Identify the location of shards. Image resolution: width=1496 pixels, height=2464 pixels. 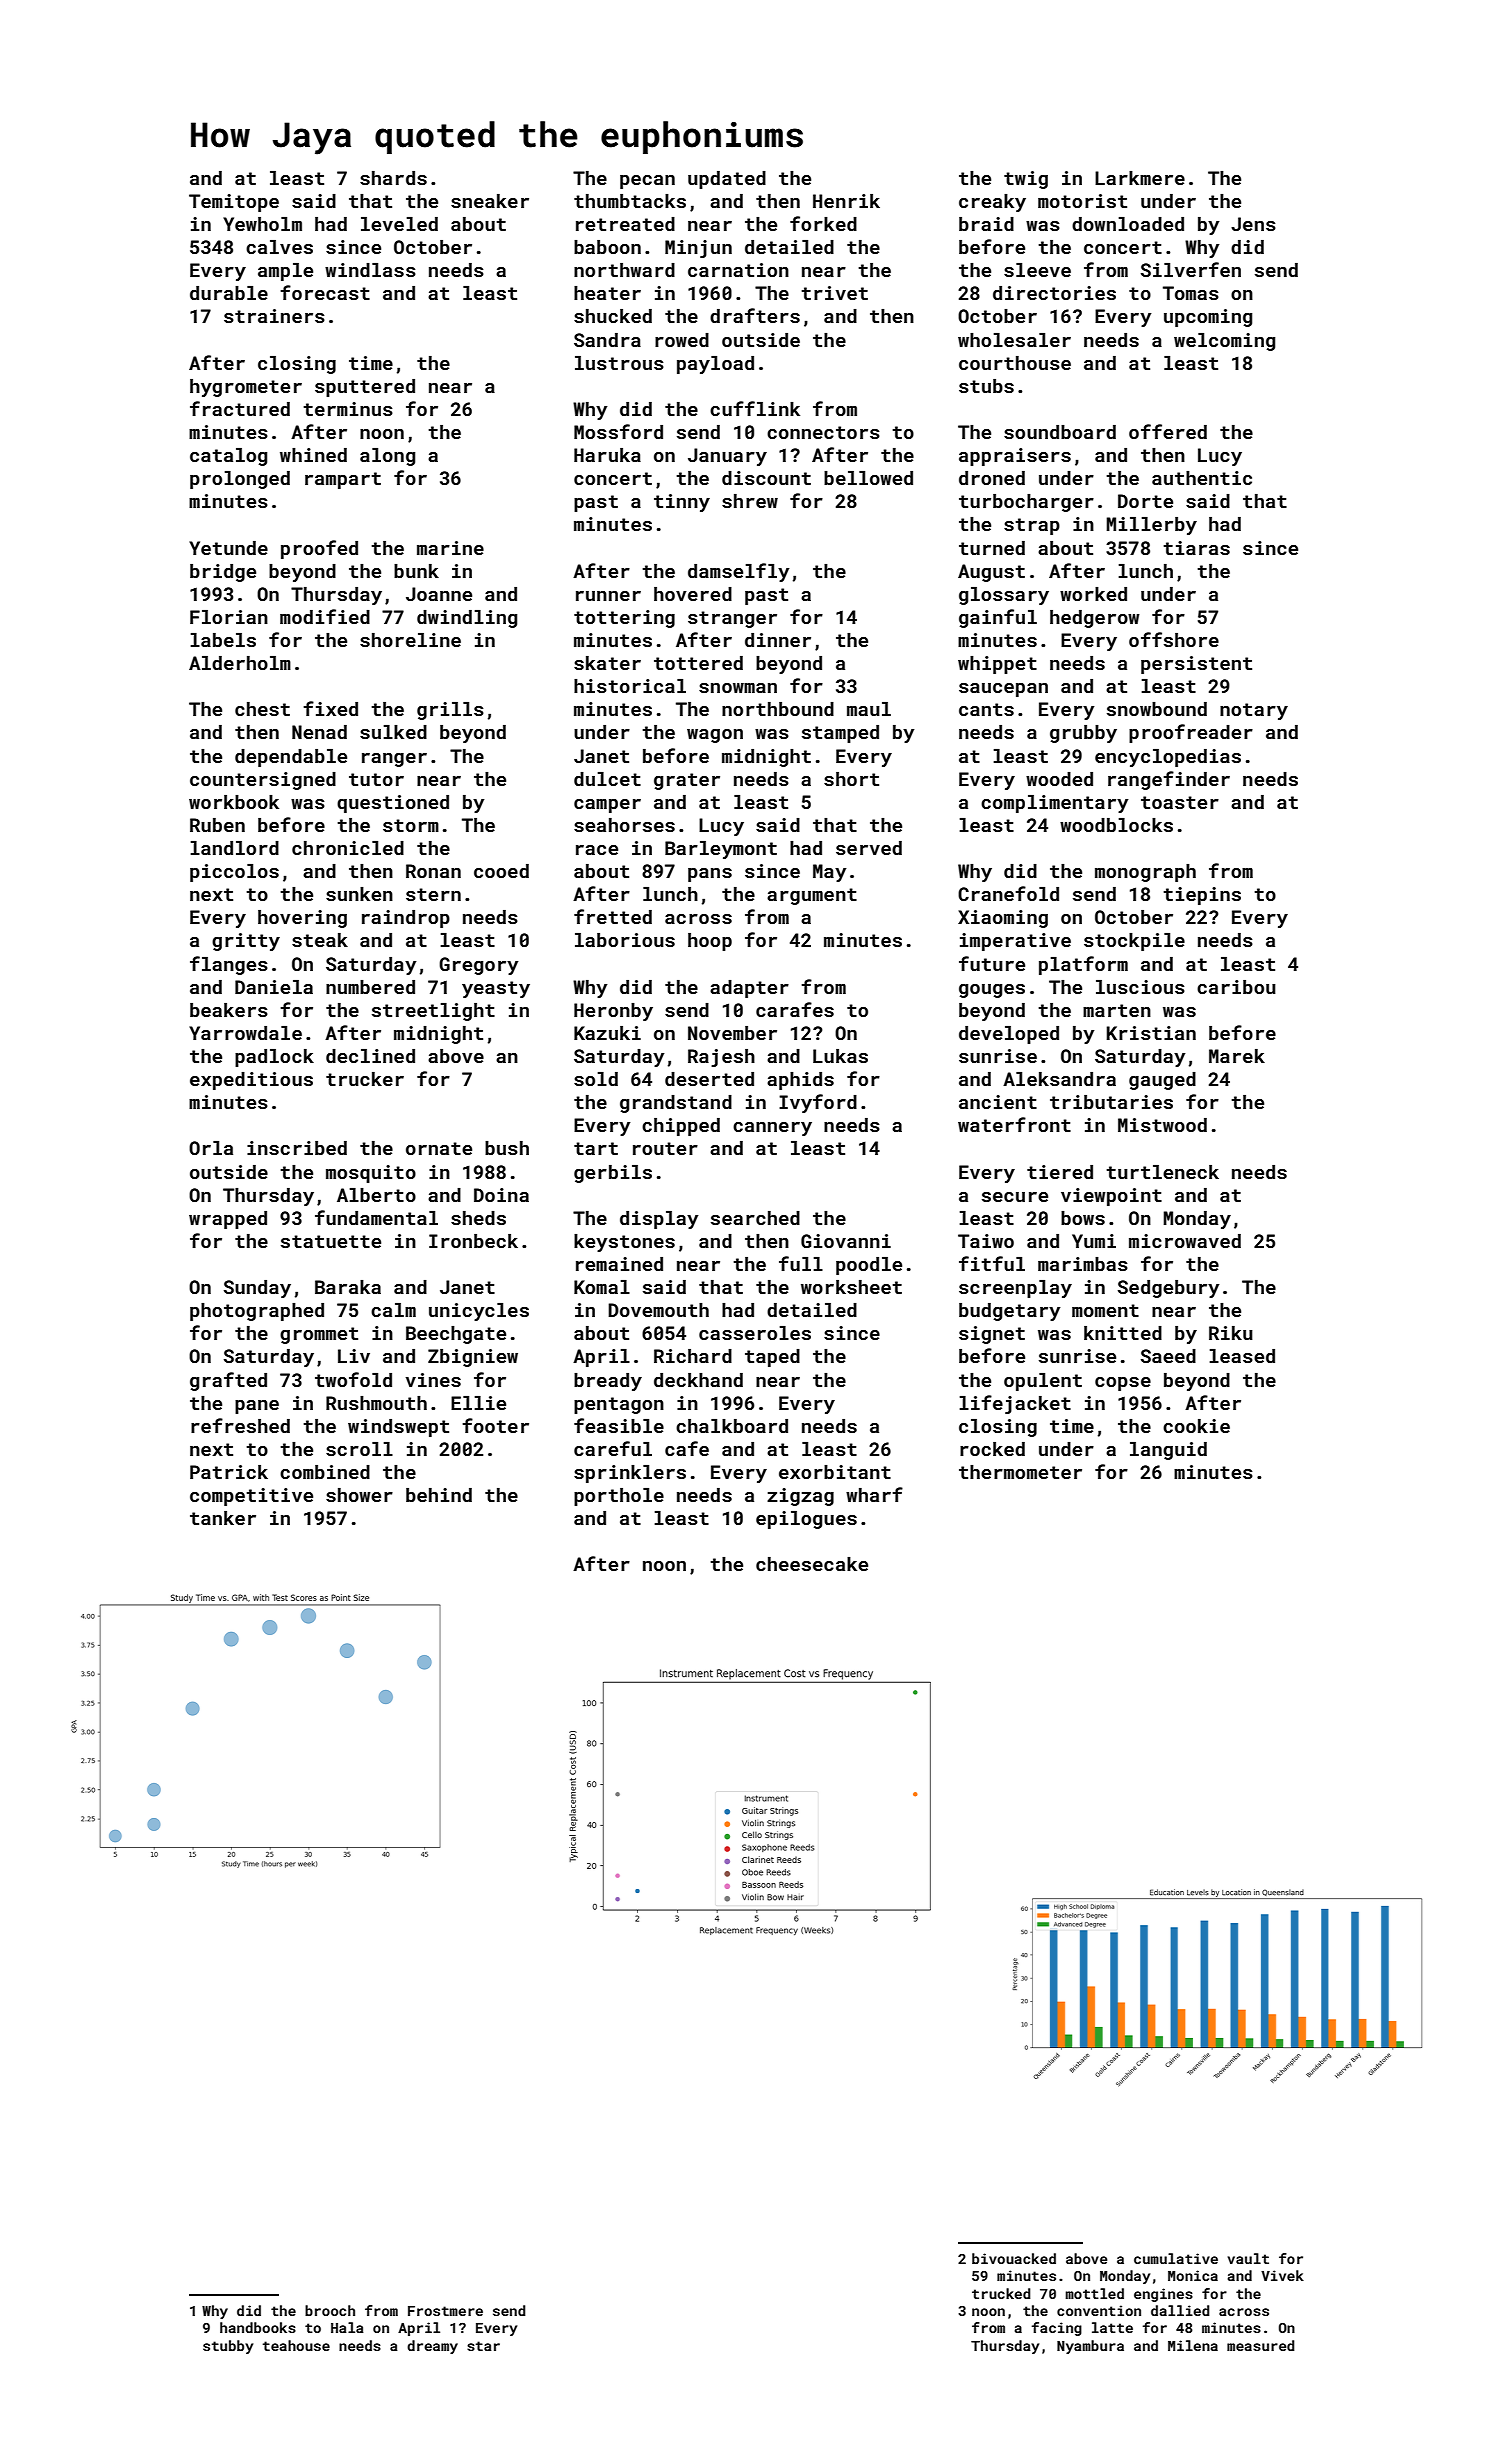
(393, 178).
